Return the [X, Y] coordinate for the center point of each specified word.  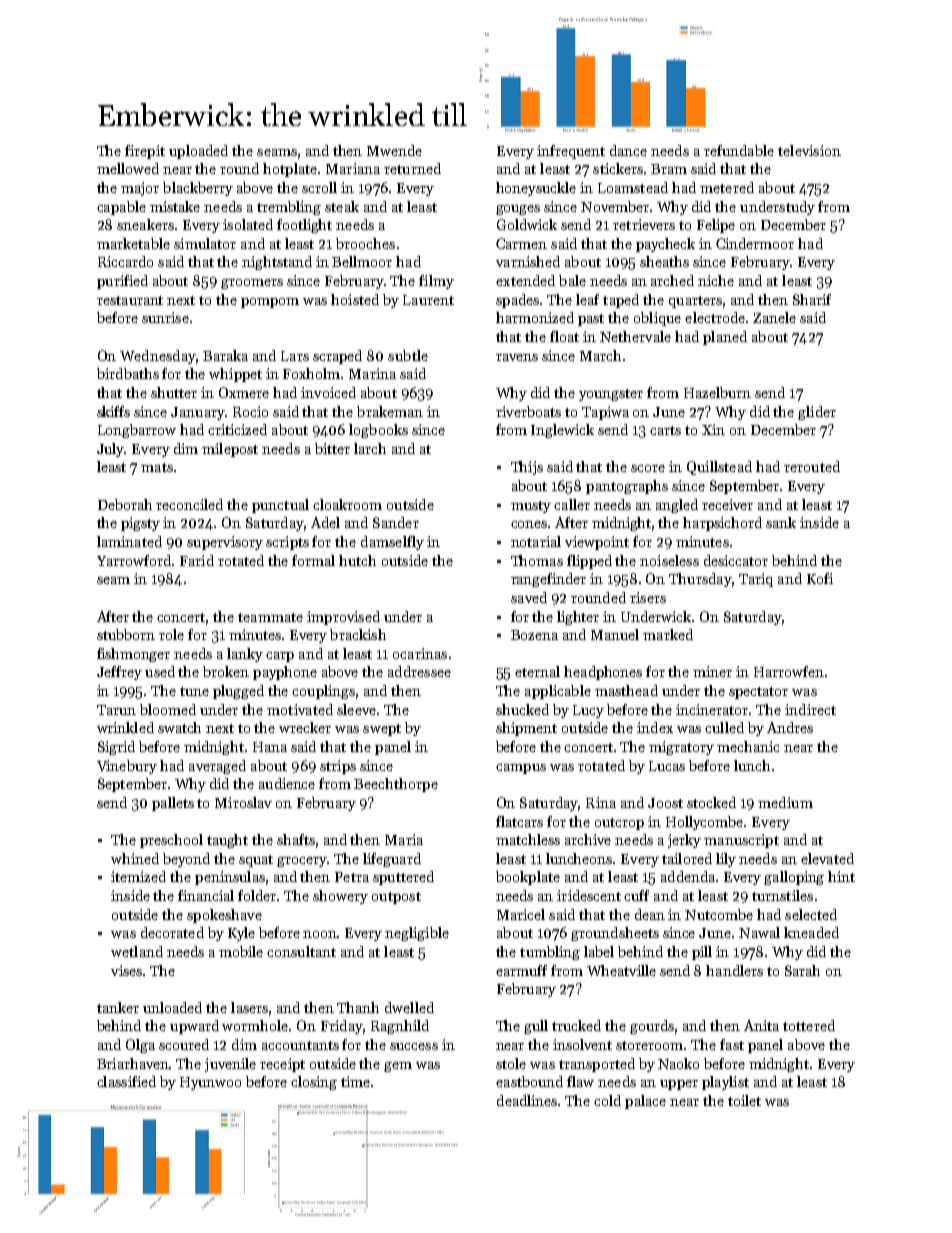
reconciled [189, 504]
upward [194, 1027]
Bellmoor [362, 261]
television [809, 150]
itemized [138, 876]
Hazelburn [717, 392]
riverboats [528, 411]
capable [121, 208]
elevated [827, 858]
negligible [417, 934]
